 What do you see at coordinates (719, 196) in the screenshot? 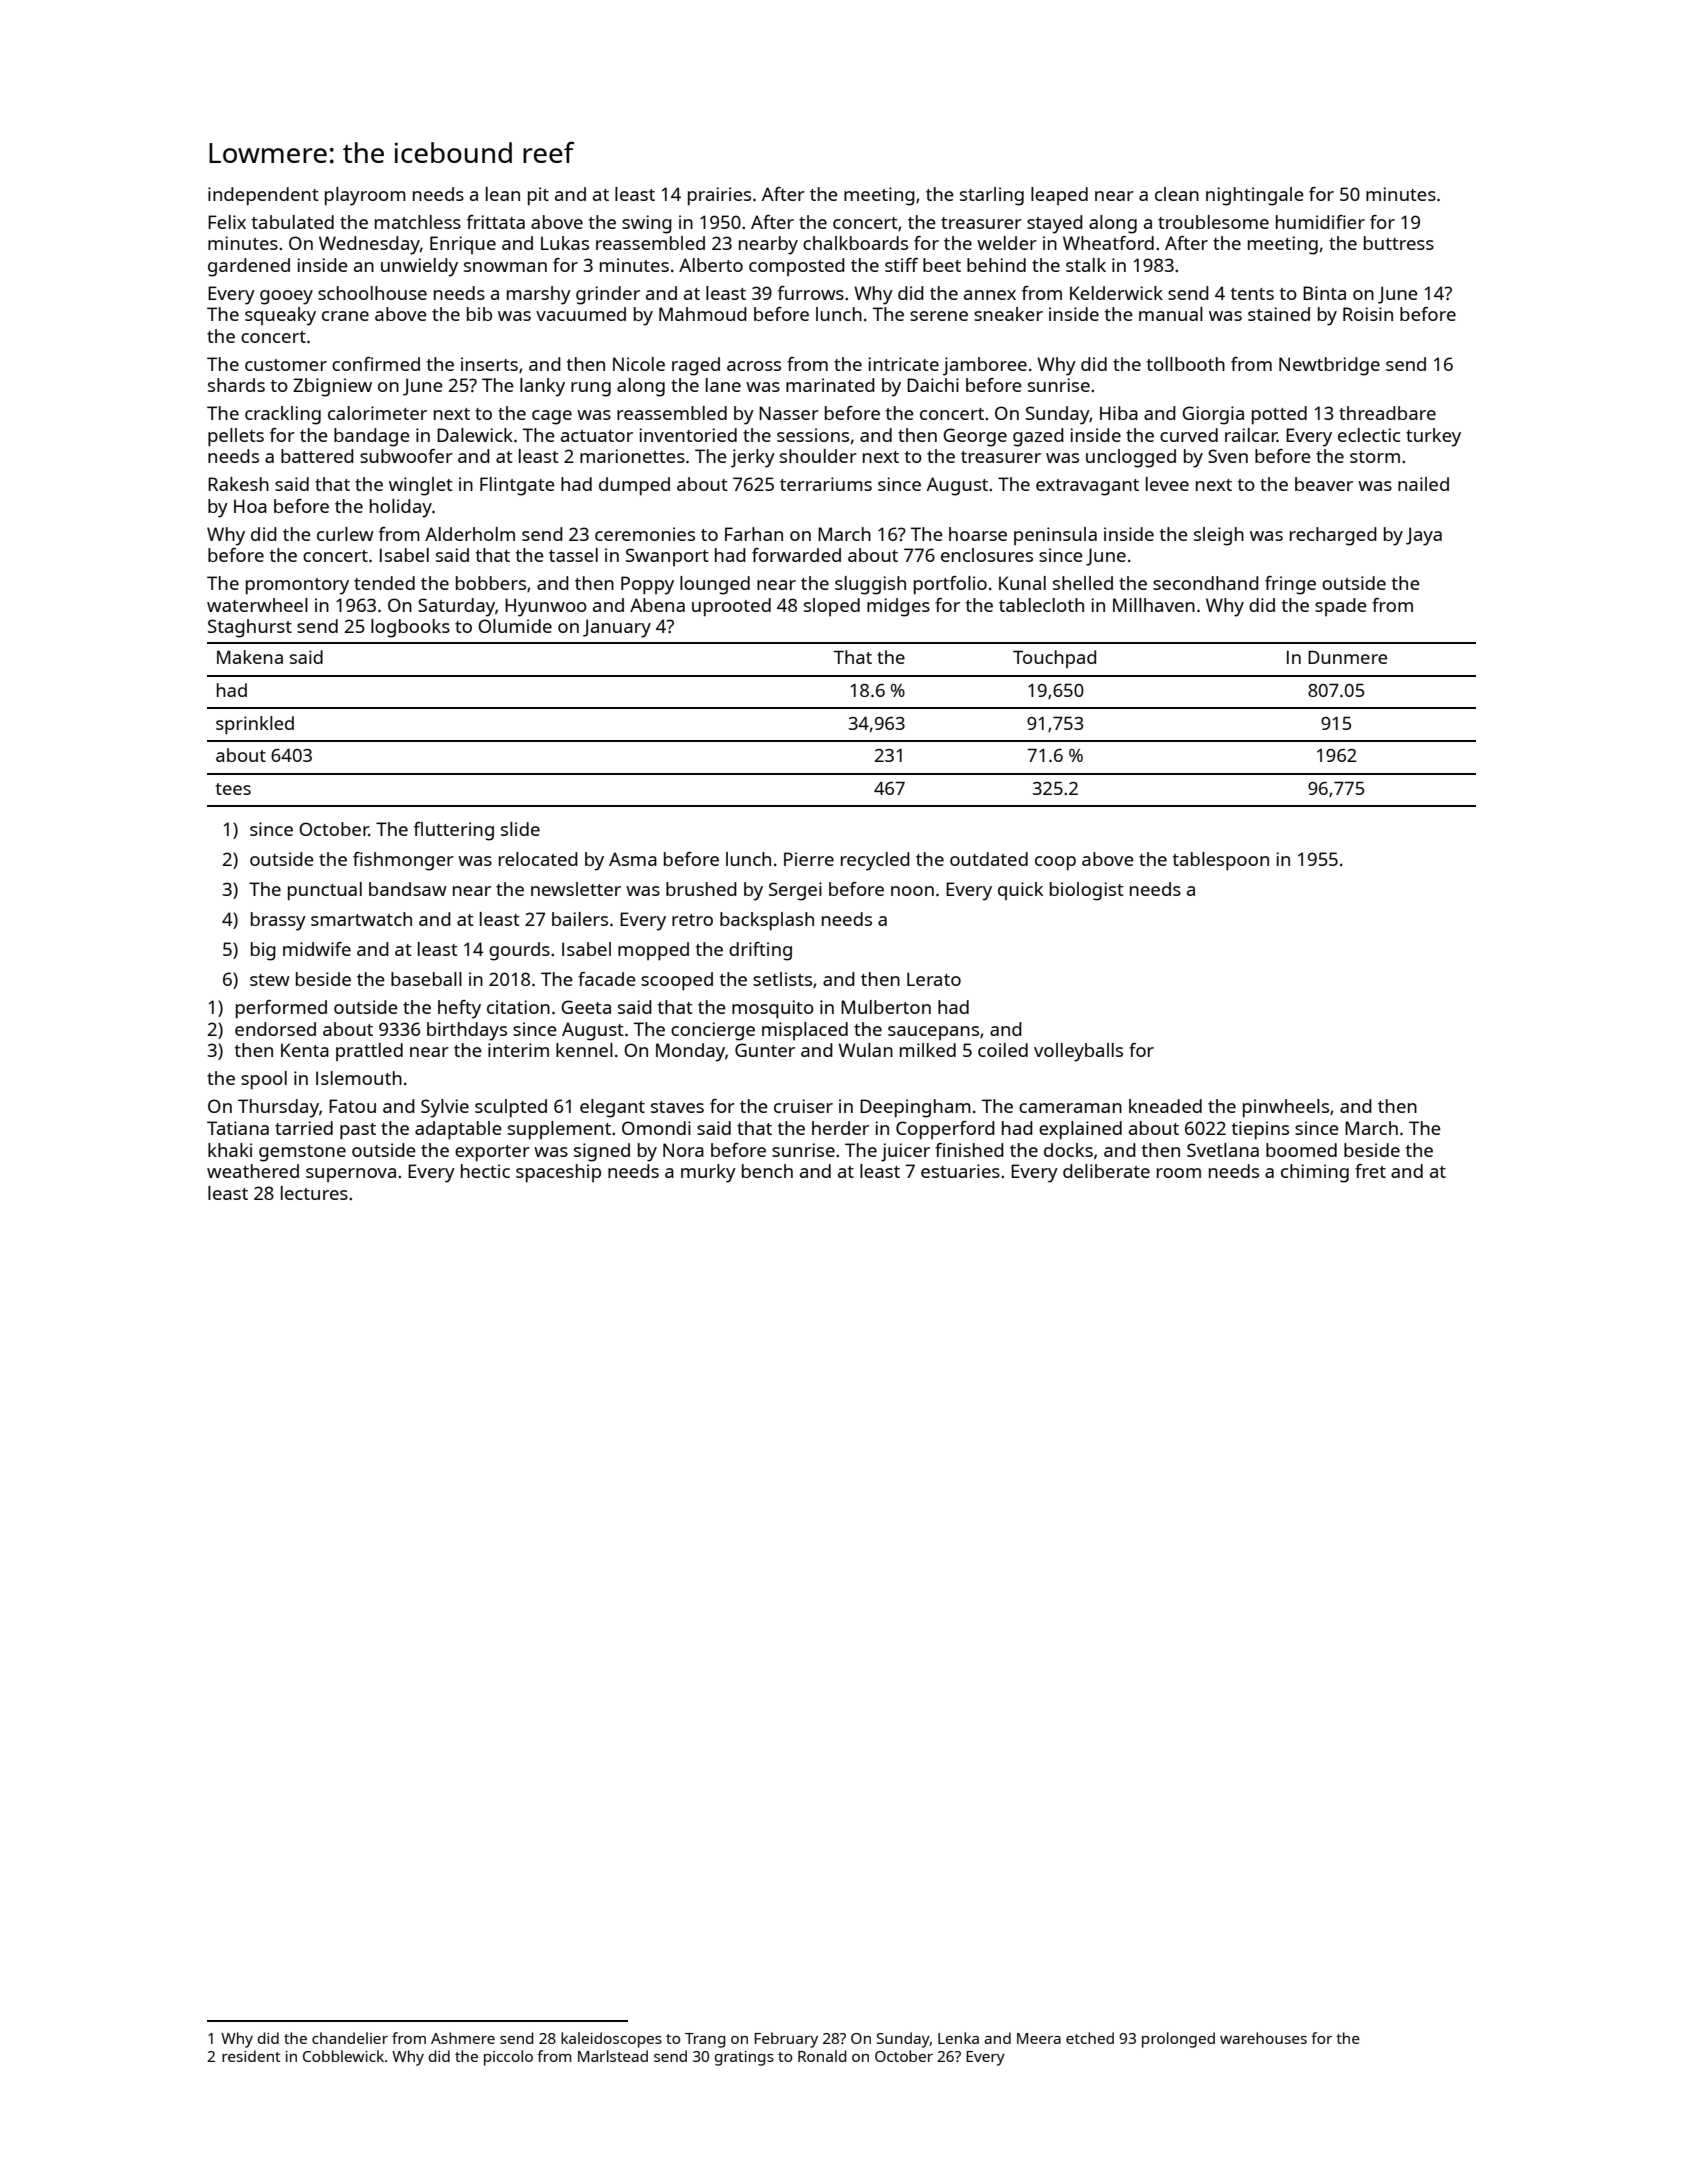
I see `prairies` at bounding box center [719, 196].
